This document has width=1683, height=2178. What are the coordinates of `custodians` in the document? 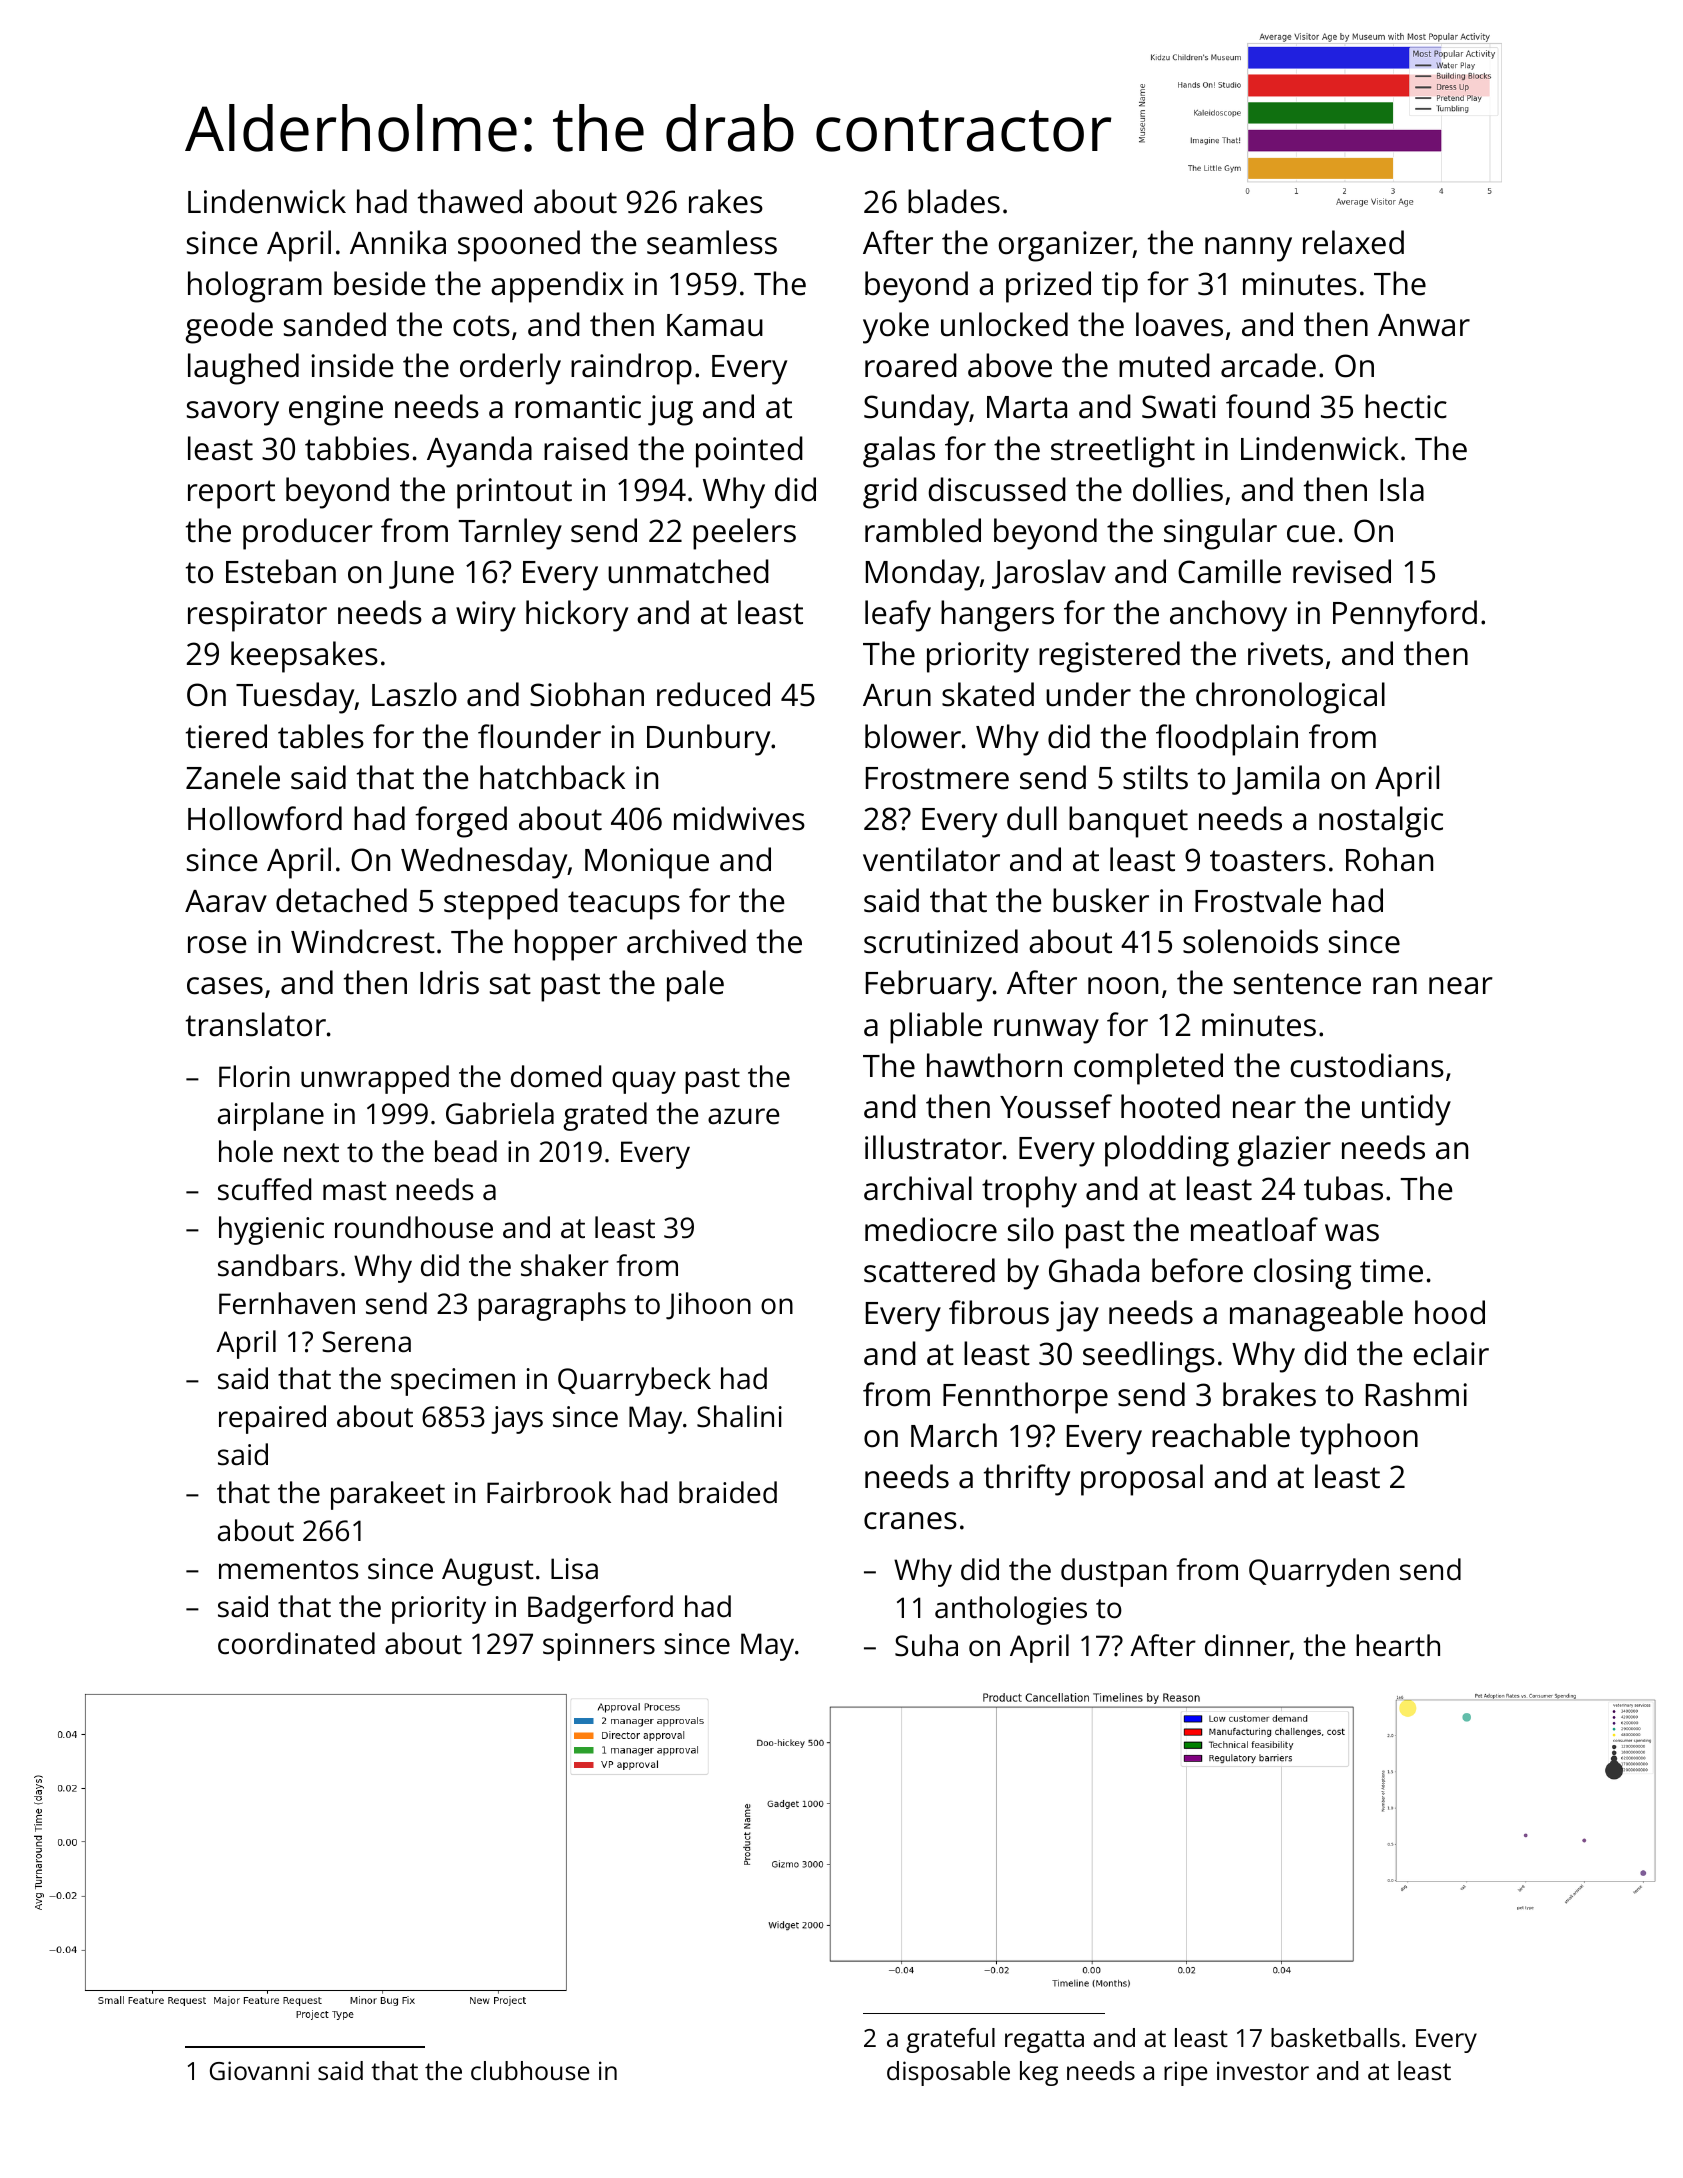 It's located at (1367, 1065).
